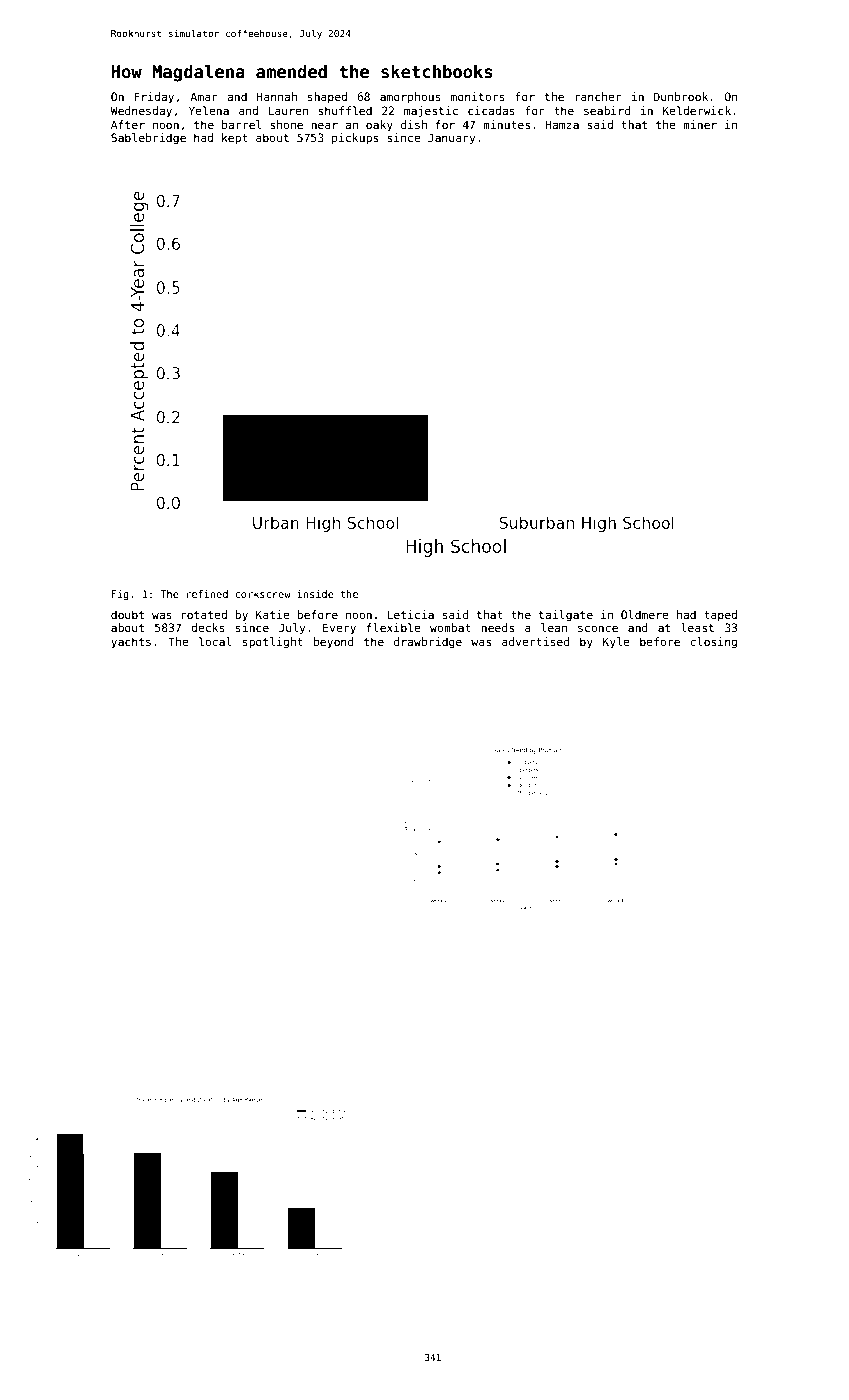 Image resolution: width=849 pixels, height=1400 pixels. Describe the element at coordinates (700, 124) in the screenshot. I see `miner` at that location.
